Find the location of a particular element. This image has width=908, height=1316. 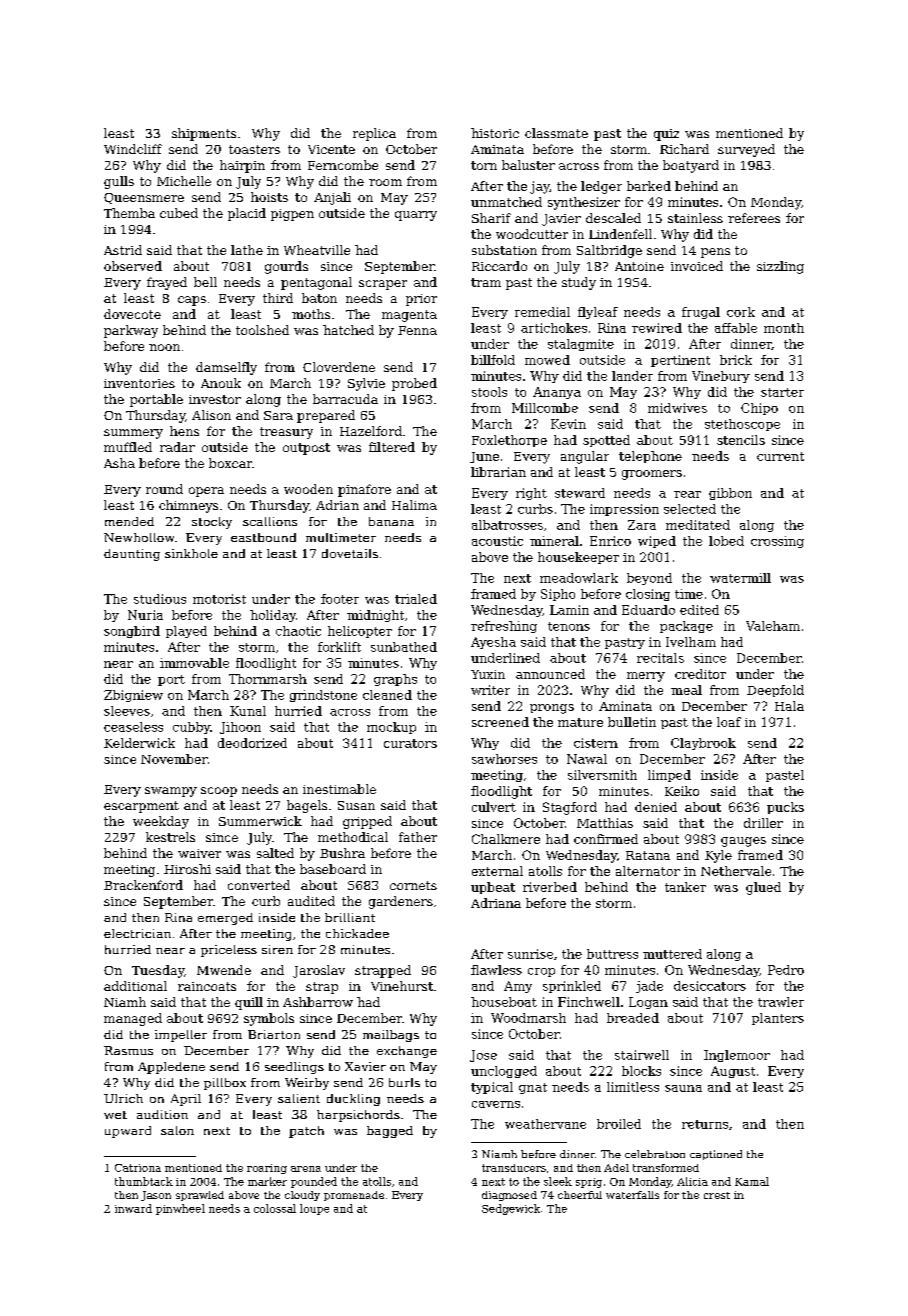

Newhollow is located at coordinates (139, 537).
